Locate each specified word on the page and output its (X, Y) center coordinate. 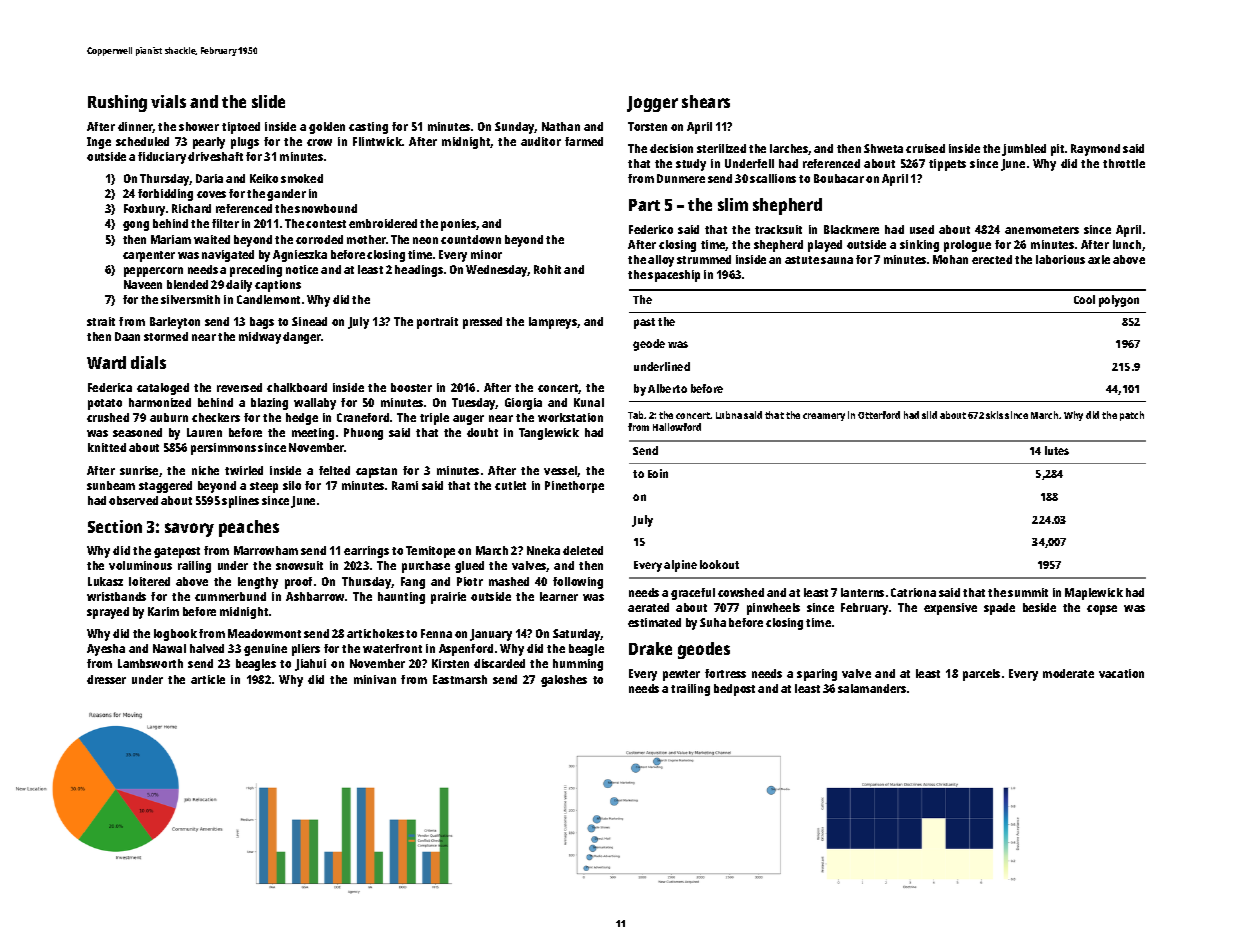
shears (706, 101)
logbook (175, 635)
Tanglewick (549, 434)
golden (327, 128)
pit (1057, 150)
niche (205, 470)
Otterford (879, 415)
